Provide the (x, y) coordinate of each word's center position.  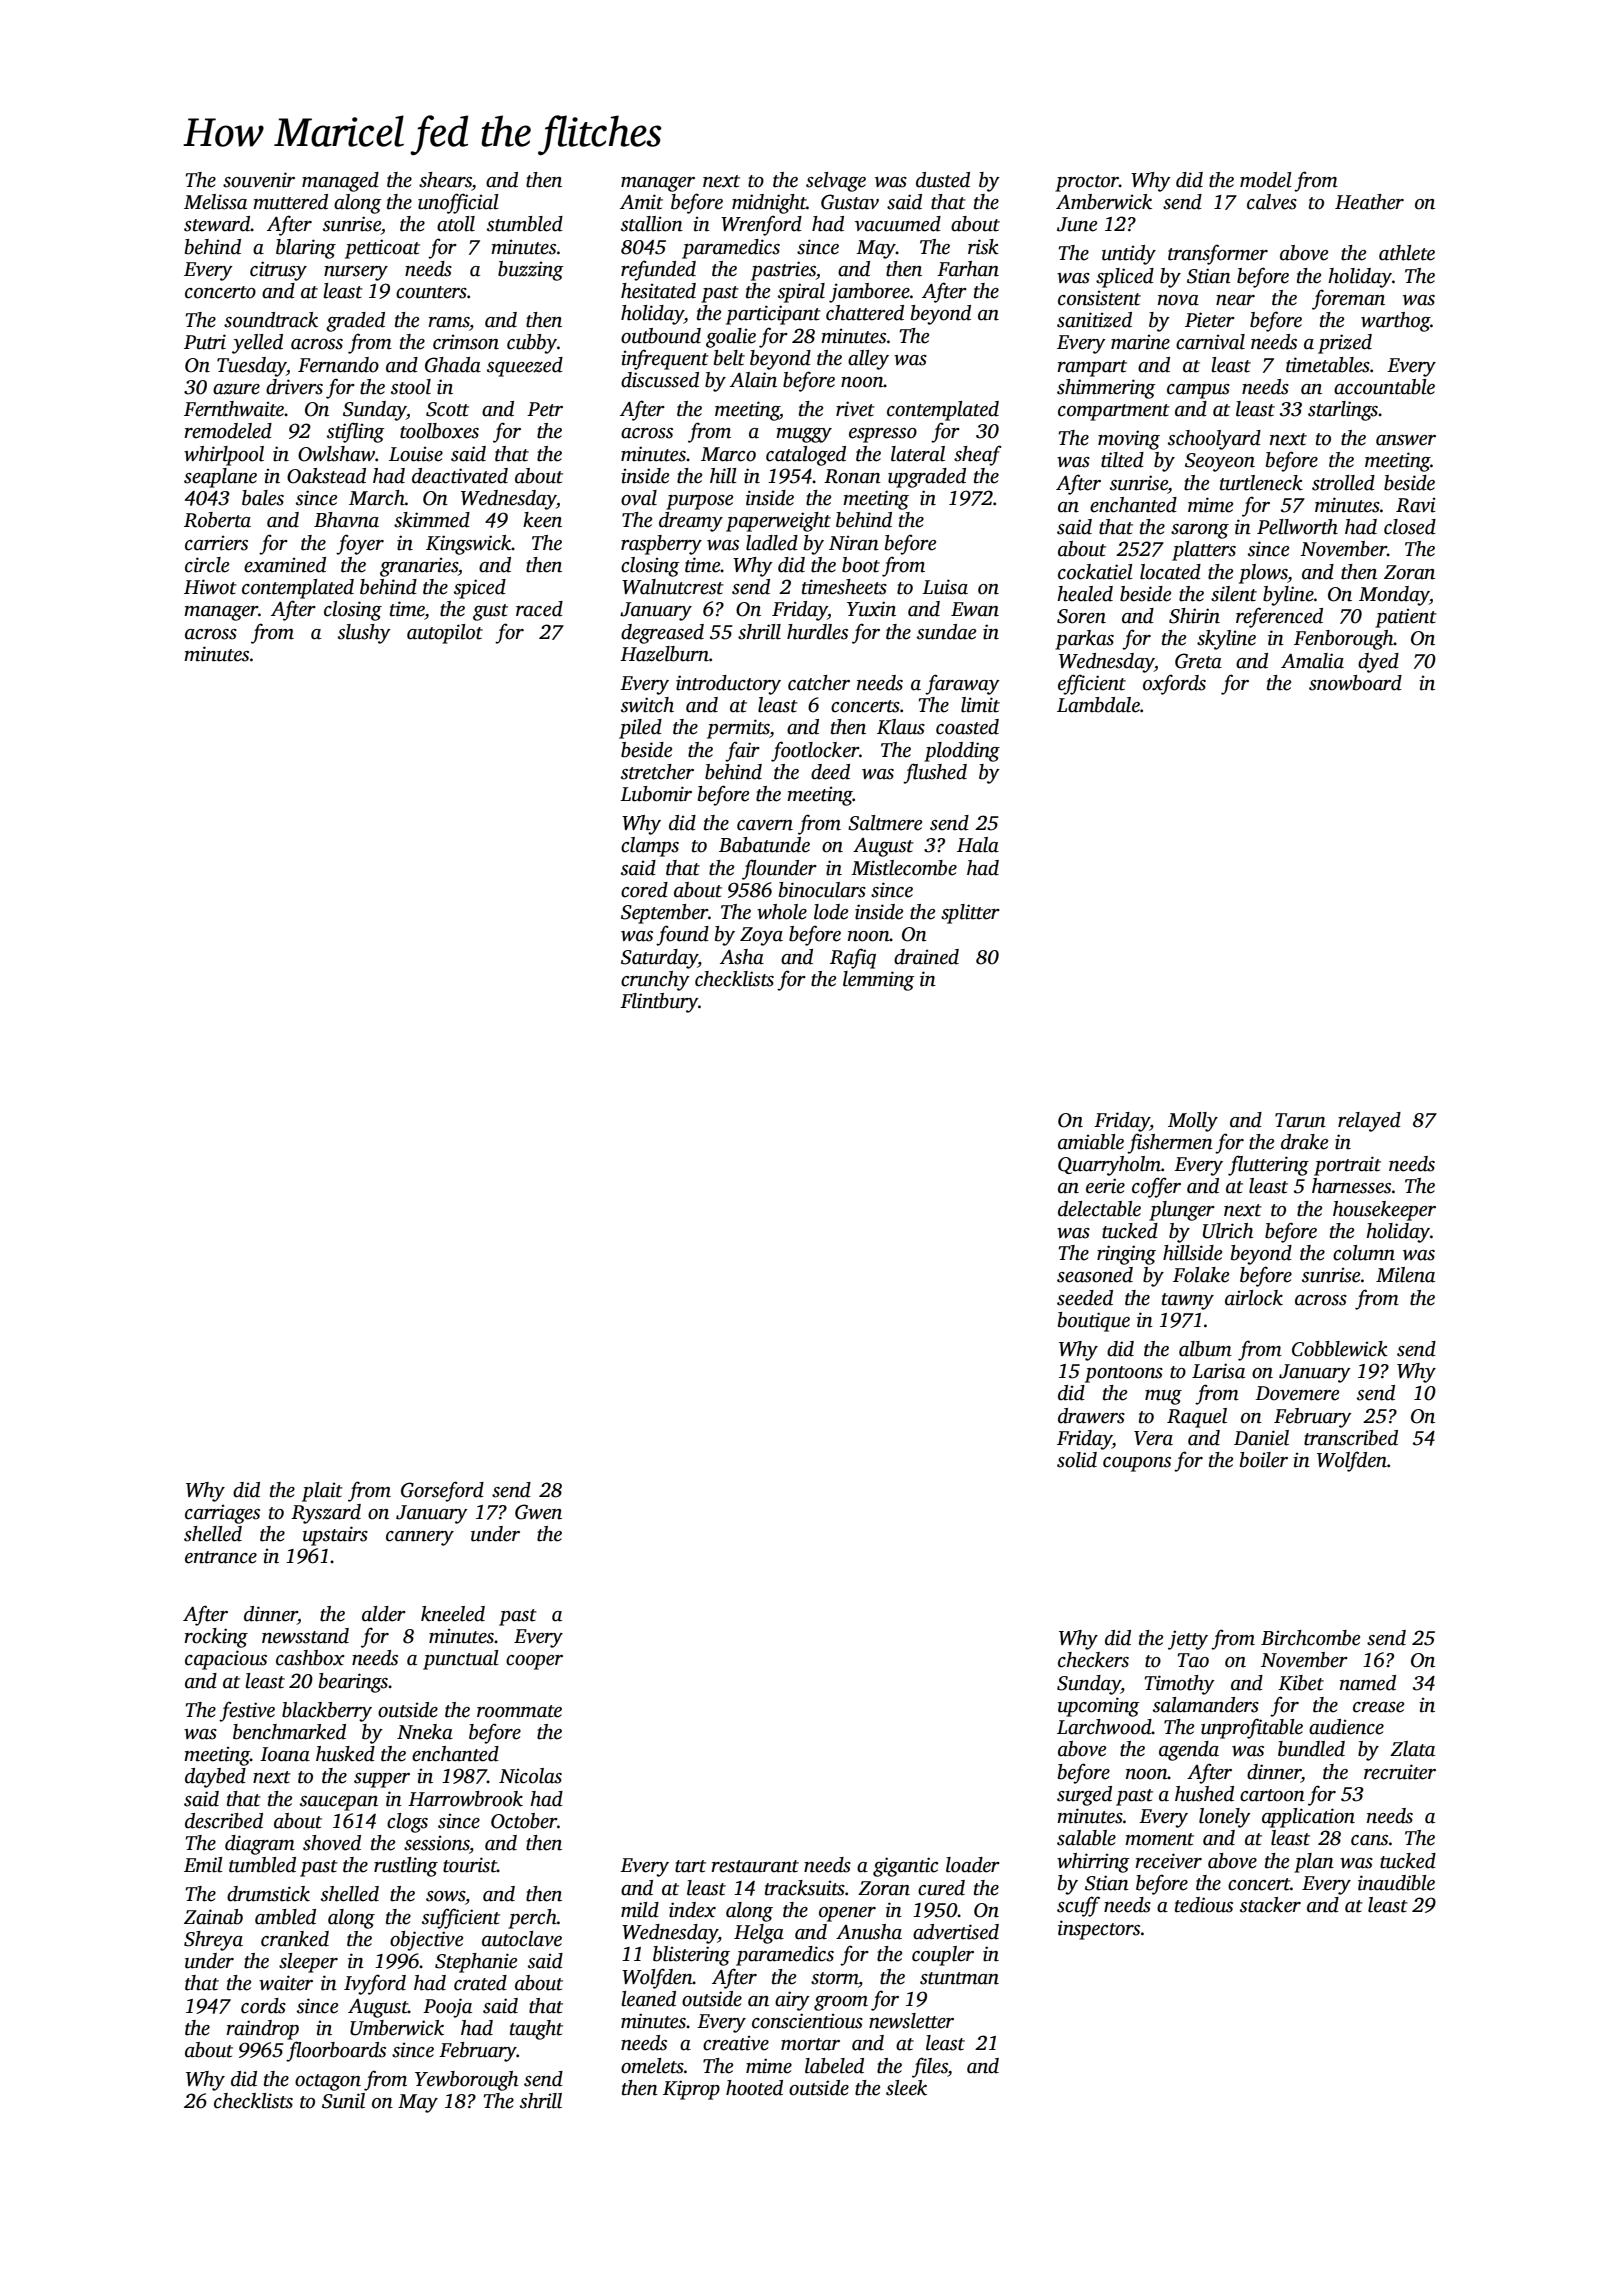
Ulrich (1228, 1231)
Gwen (538, 1512)
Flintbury (659, 1003)
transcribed (1351, 1438)
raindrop (262, 2030)
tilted (1122, 460)
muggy (804, 435)
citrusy (278, 271)
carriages (222, 1514)
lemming (879, 981)
